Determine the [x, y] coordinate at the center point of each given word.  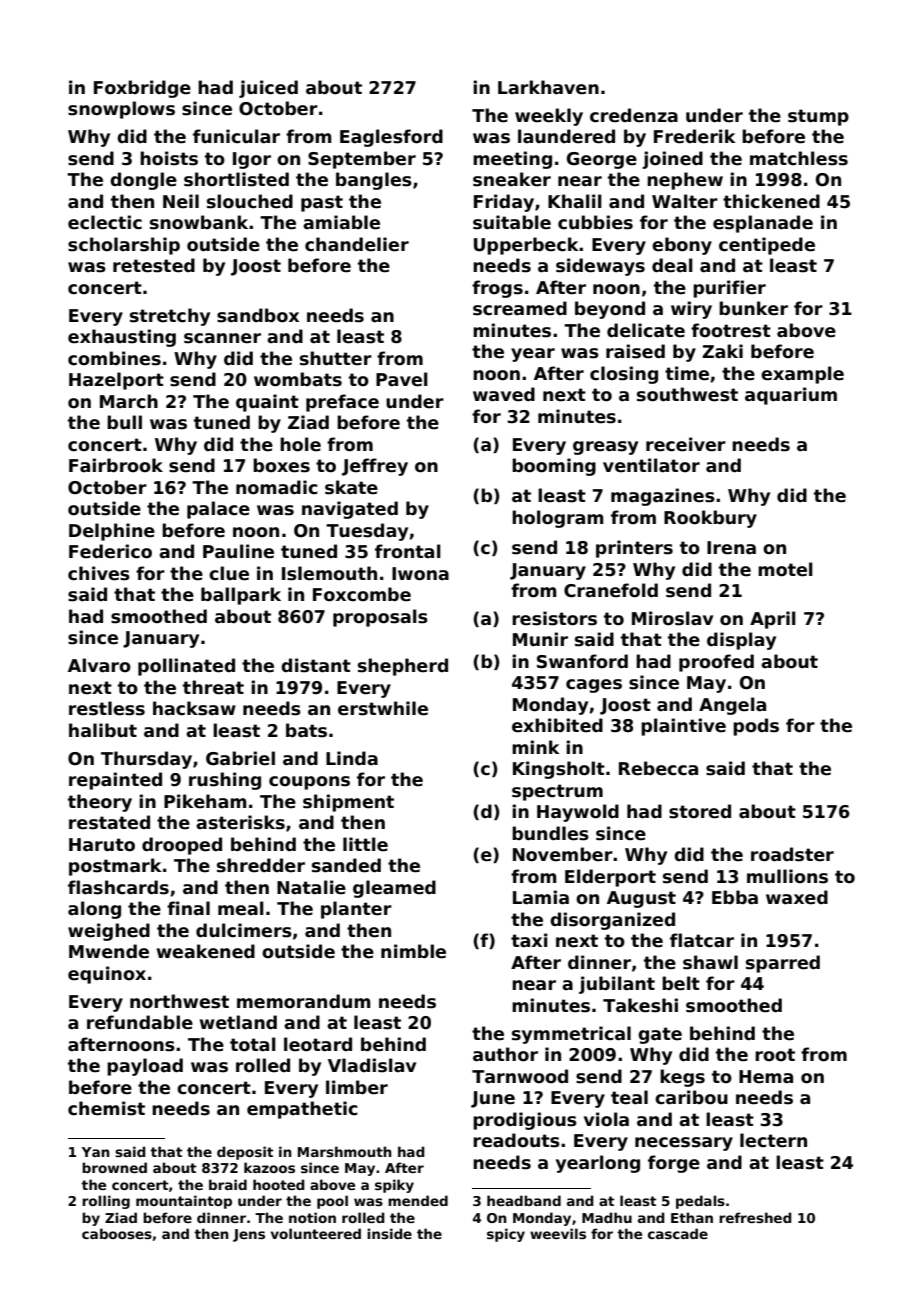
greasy [605, 448]
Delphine [112, 532]
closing [624, 375]
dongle [143, 181]
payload [145, 1067]
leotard [318, 1044]
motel [785, 569]
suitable [512, 222]
